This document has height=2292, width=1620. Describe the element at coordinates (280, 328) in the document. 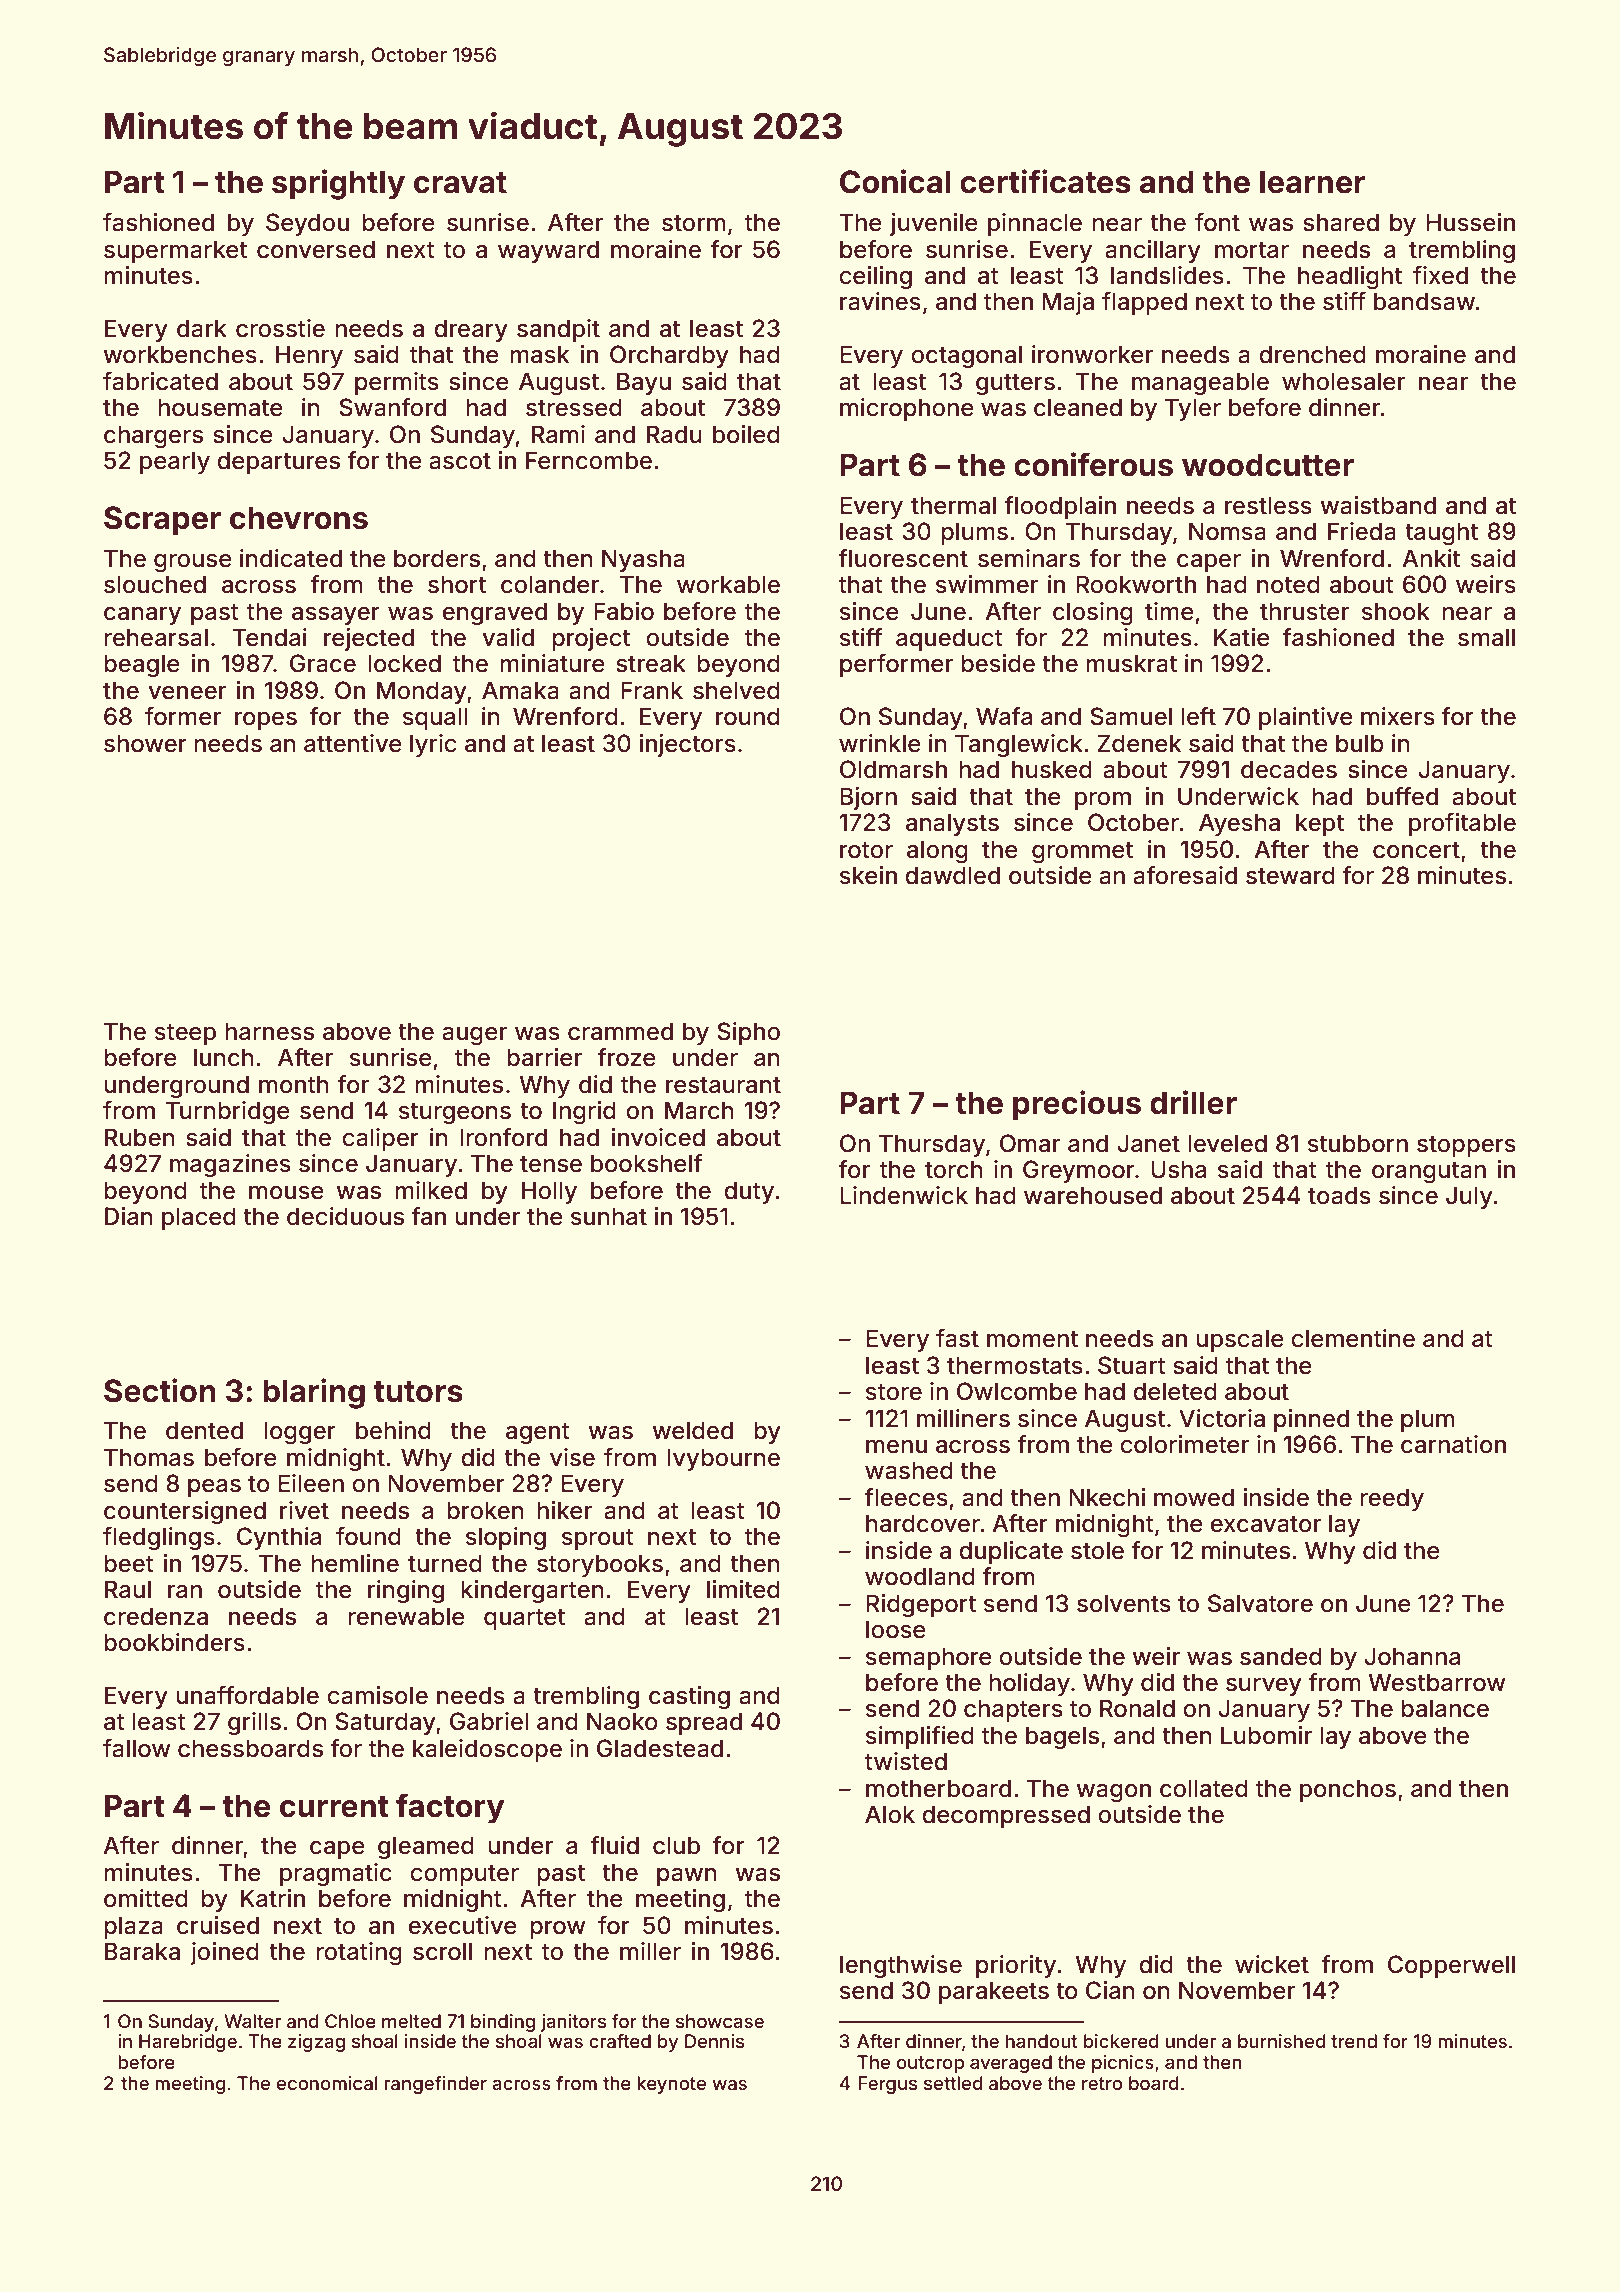

I see `crosstie` at that location.
